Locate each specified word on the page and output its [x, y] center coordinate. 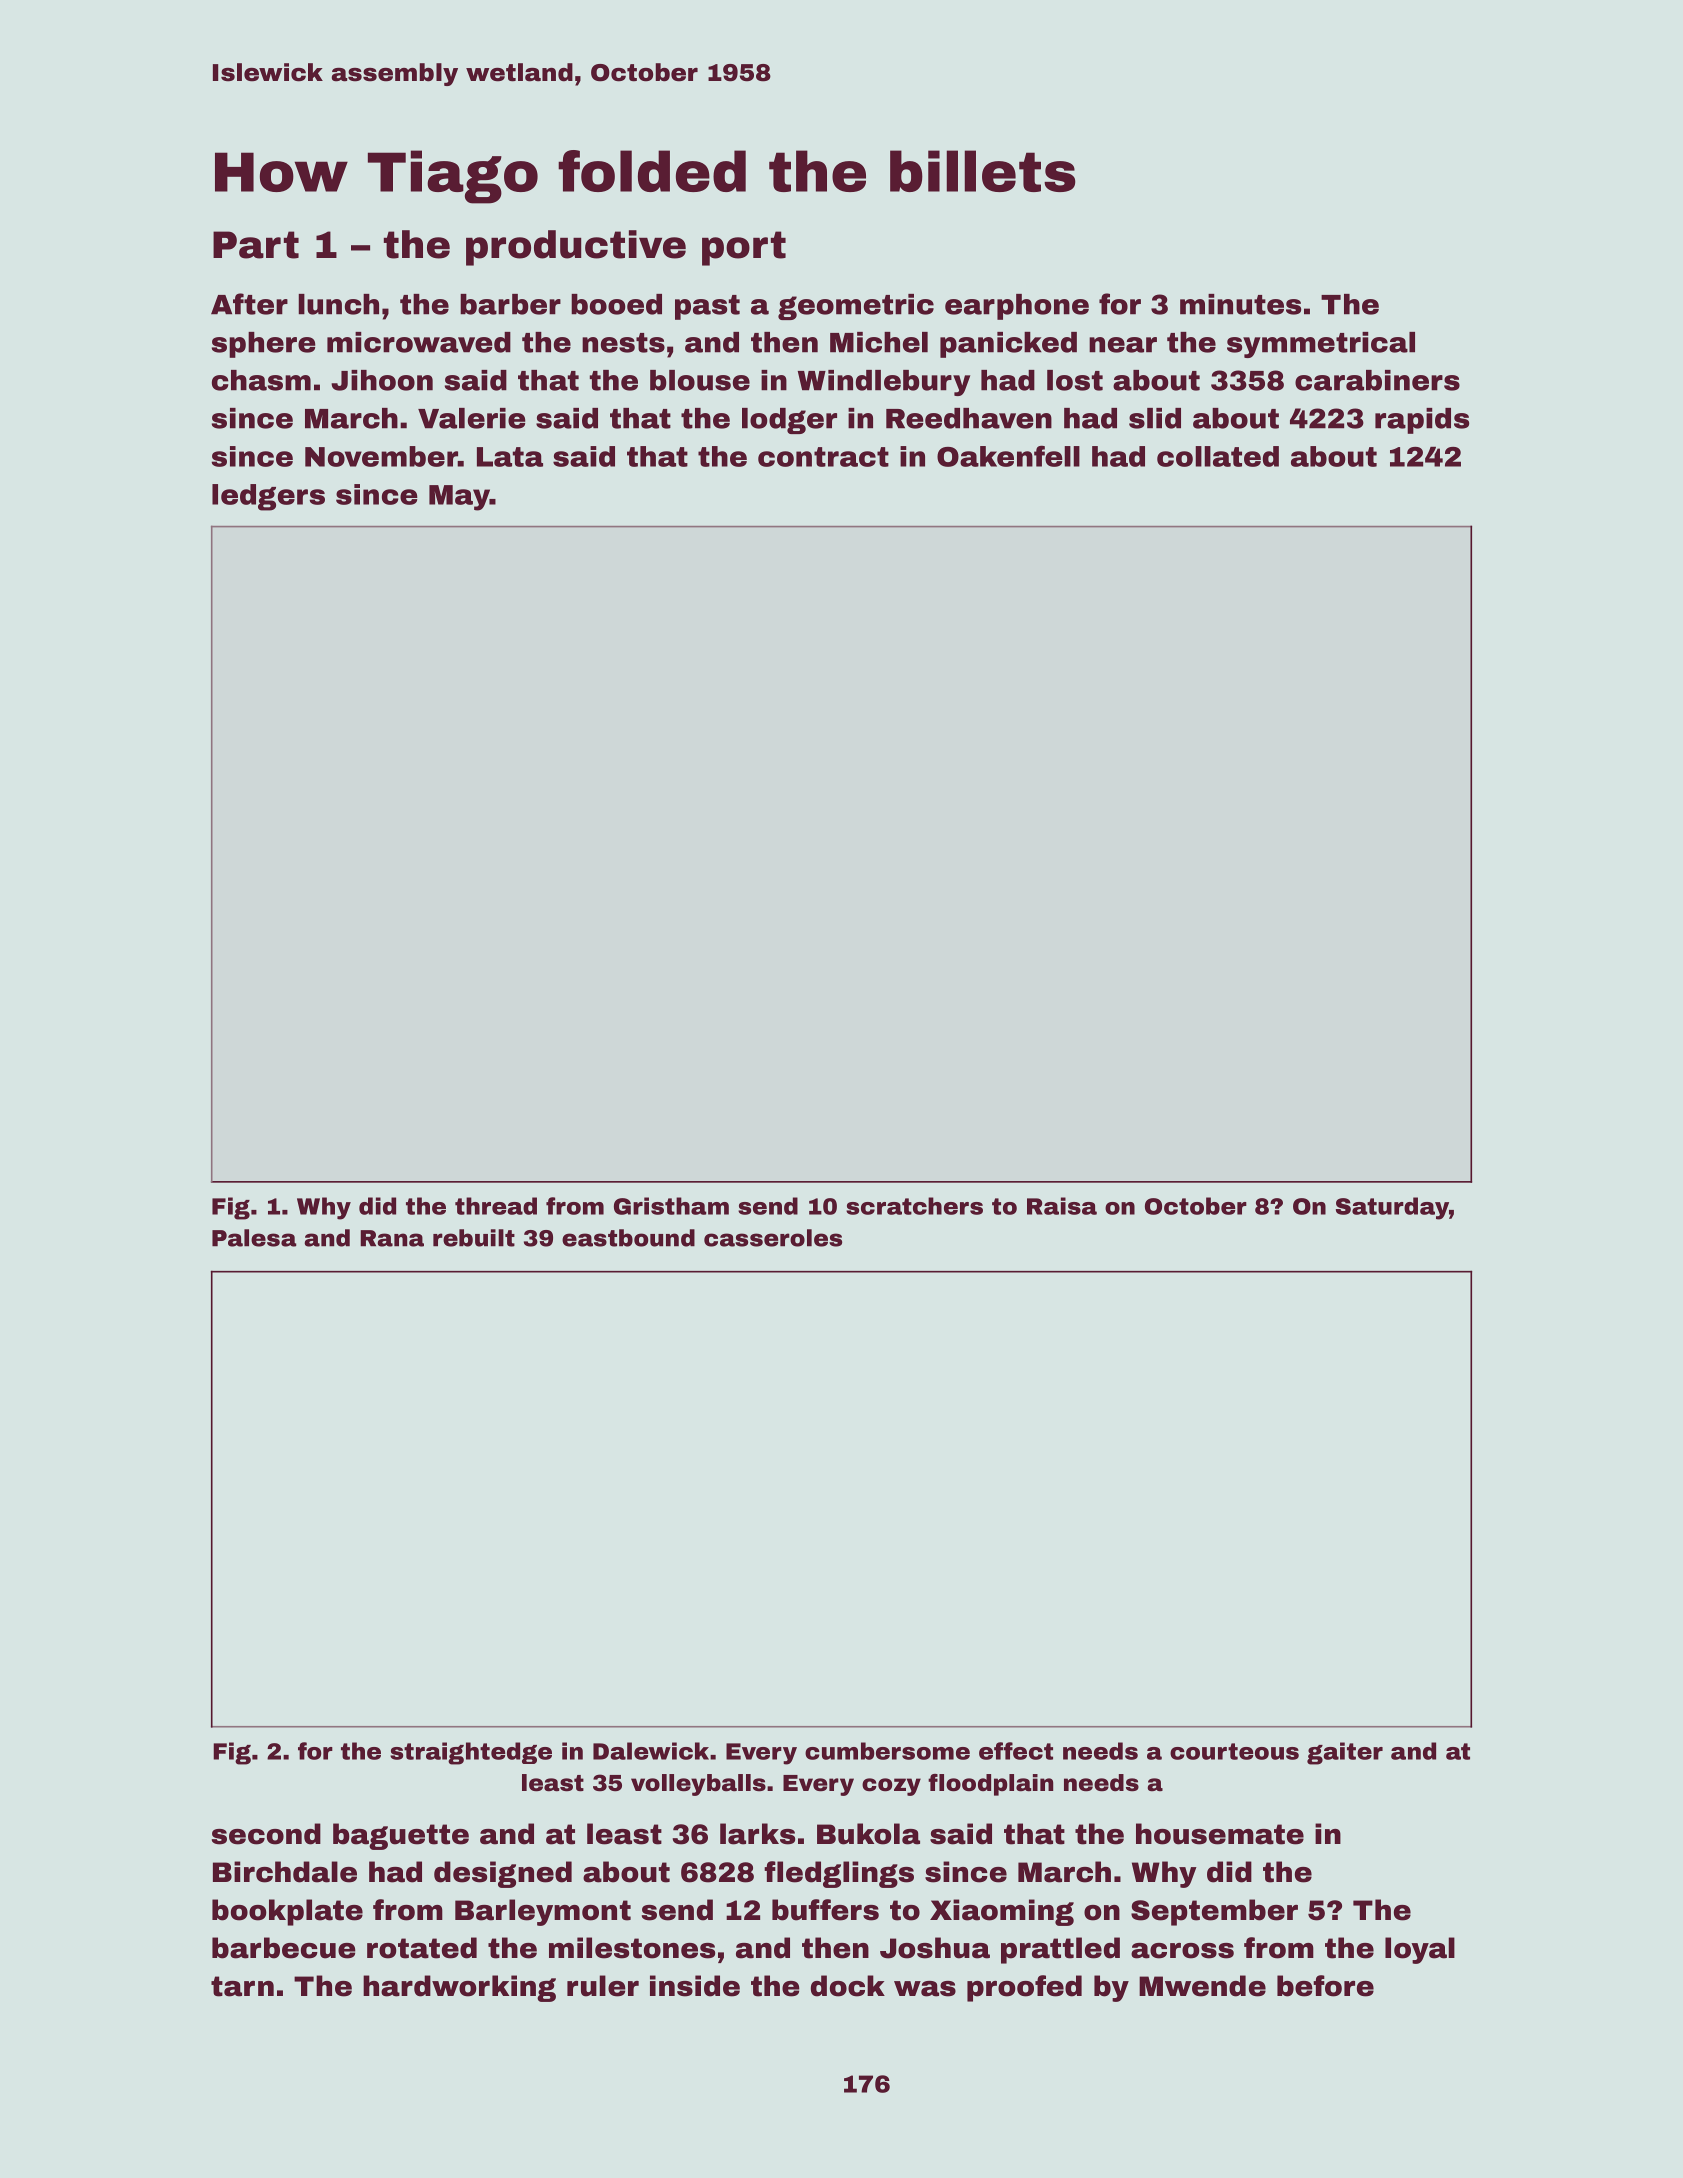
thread [496, 1206]
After [249, 304]
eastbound [628, 1238]
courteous [1234, 1751]
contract [823, 457]
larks [757, 1834]
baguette [401, 1836]
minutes [1240, 304]
